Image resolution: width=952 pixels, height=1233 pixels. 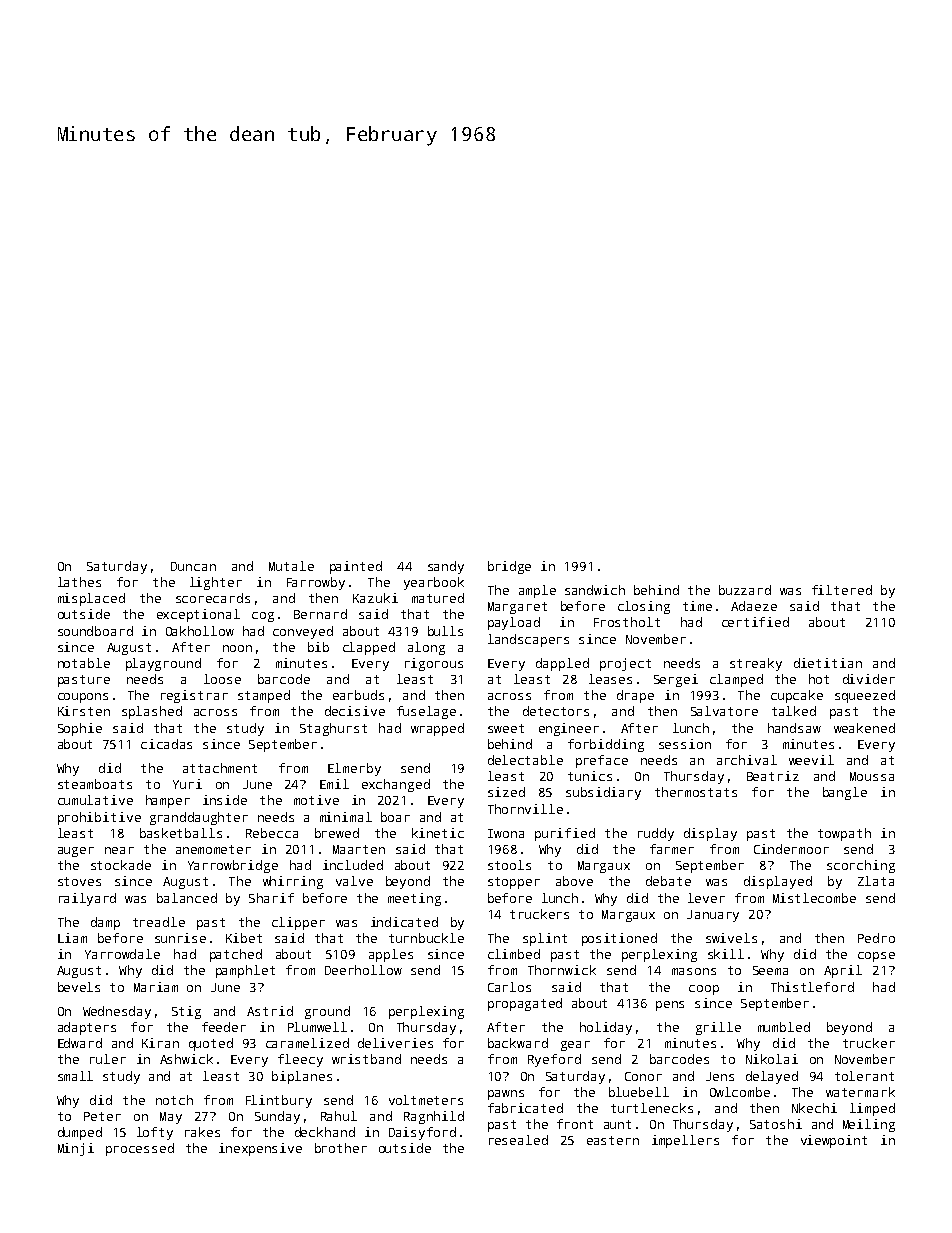 I want to click on Wednesday, so click(x=117, y=1012).
